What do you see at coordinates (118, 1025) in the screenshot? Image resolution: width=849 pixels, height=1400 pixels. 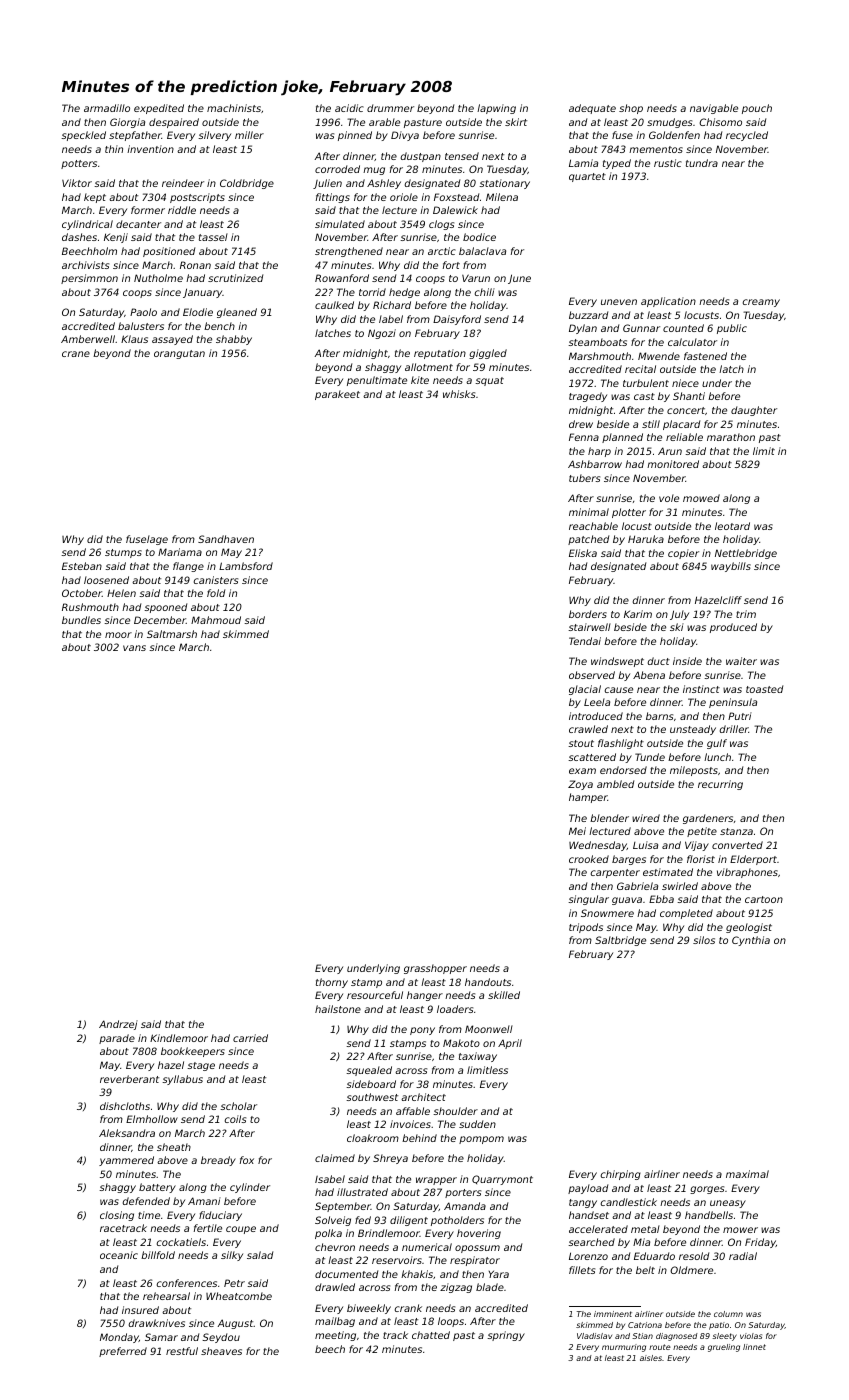 I see `Andrzej` at bounding box center [118, 1025].
